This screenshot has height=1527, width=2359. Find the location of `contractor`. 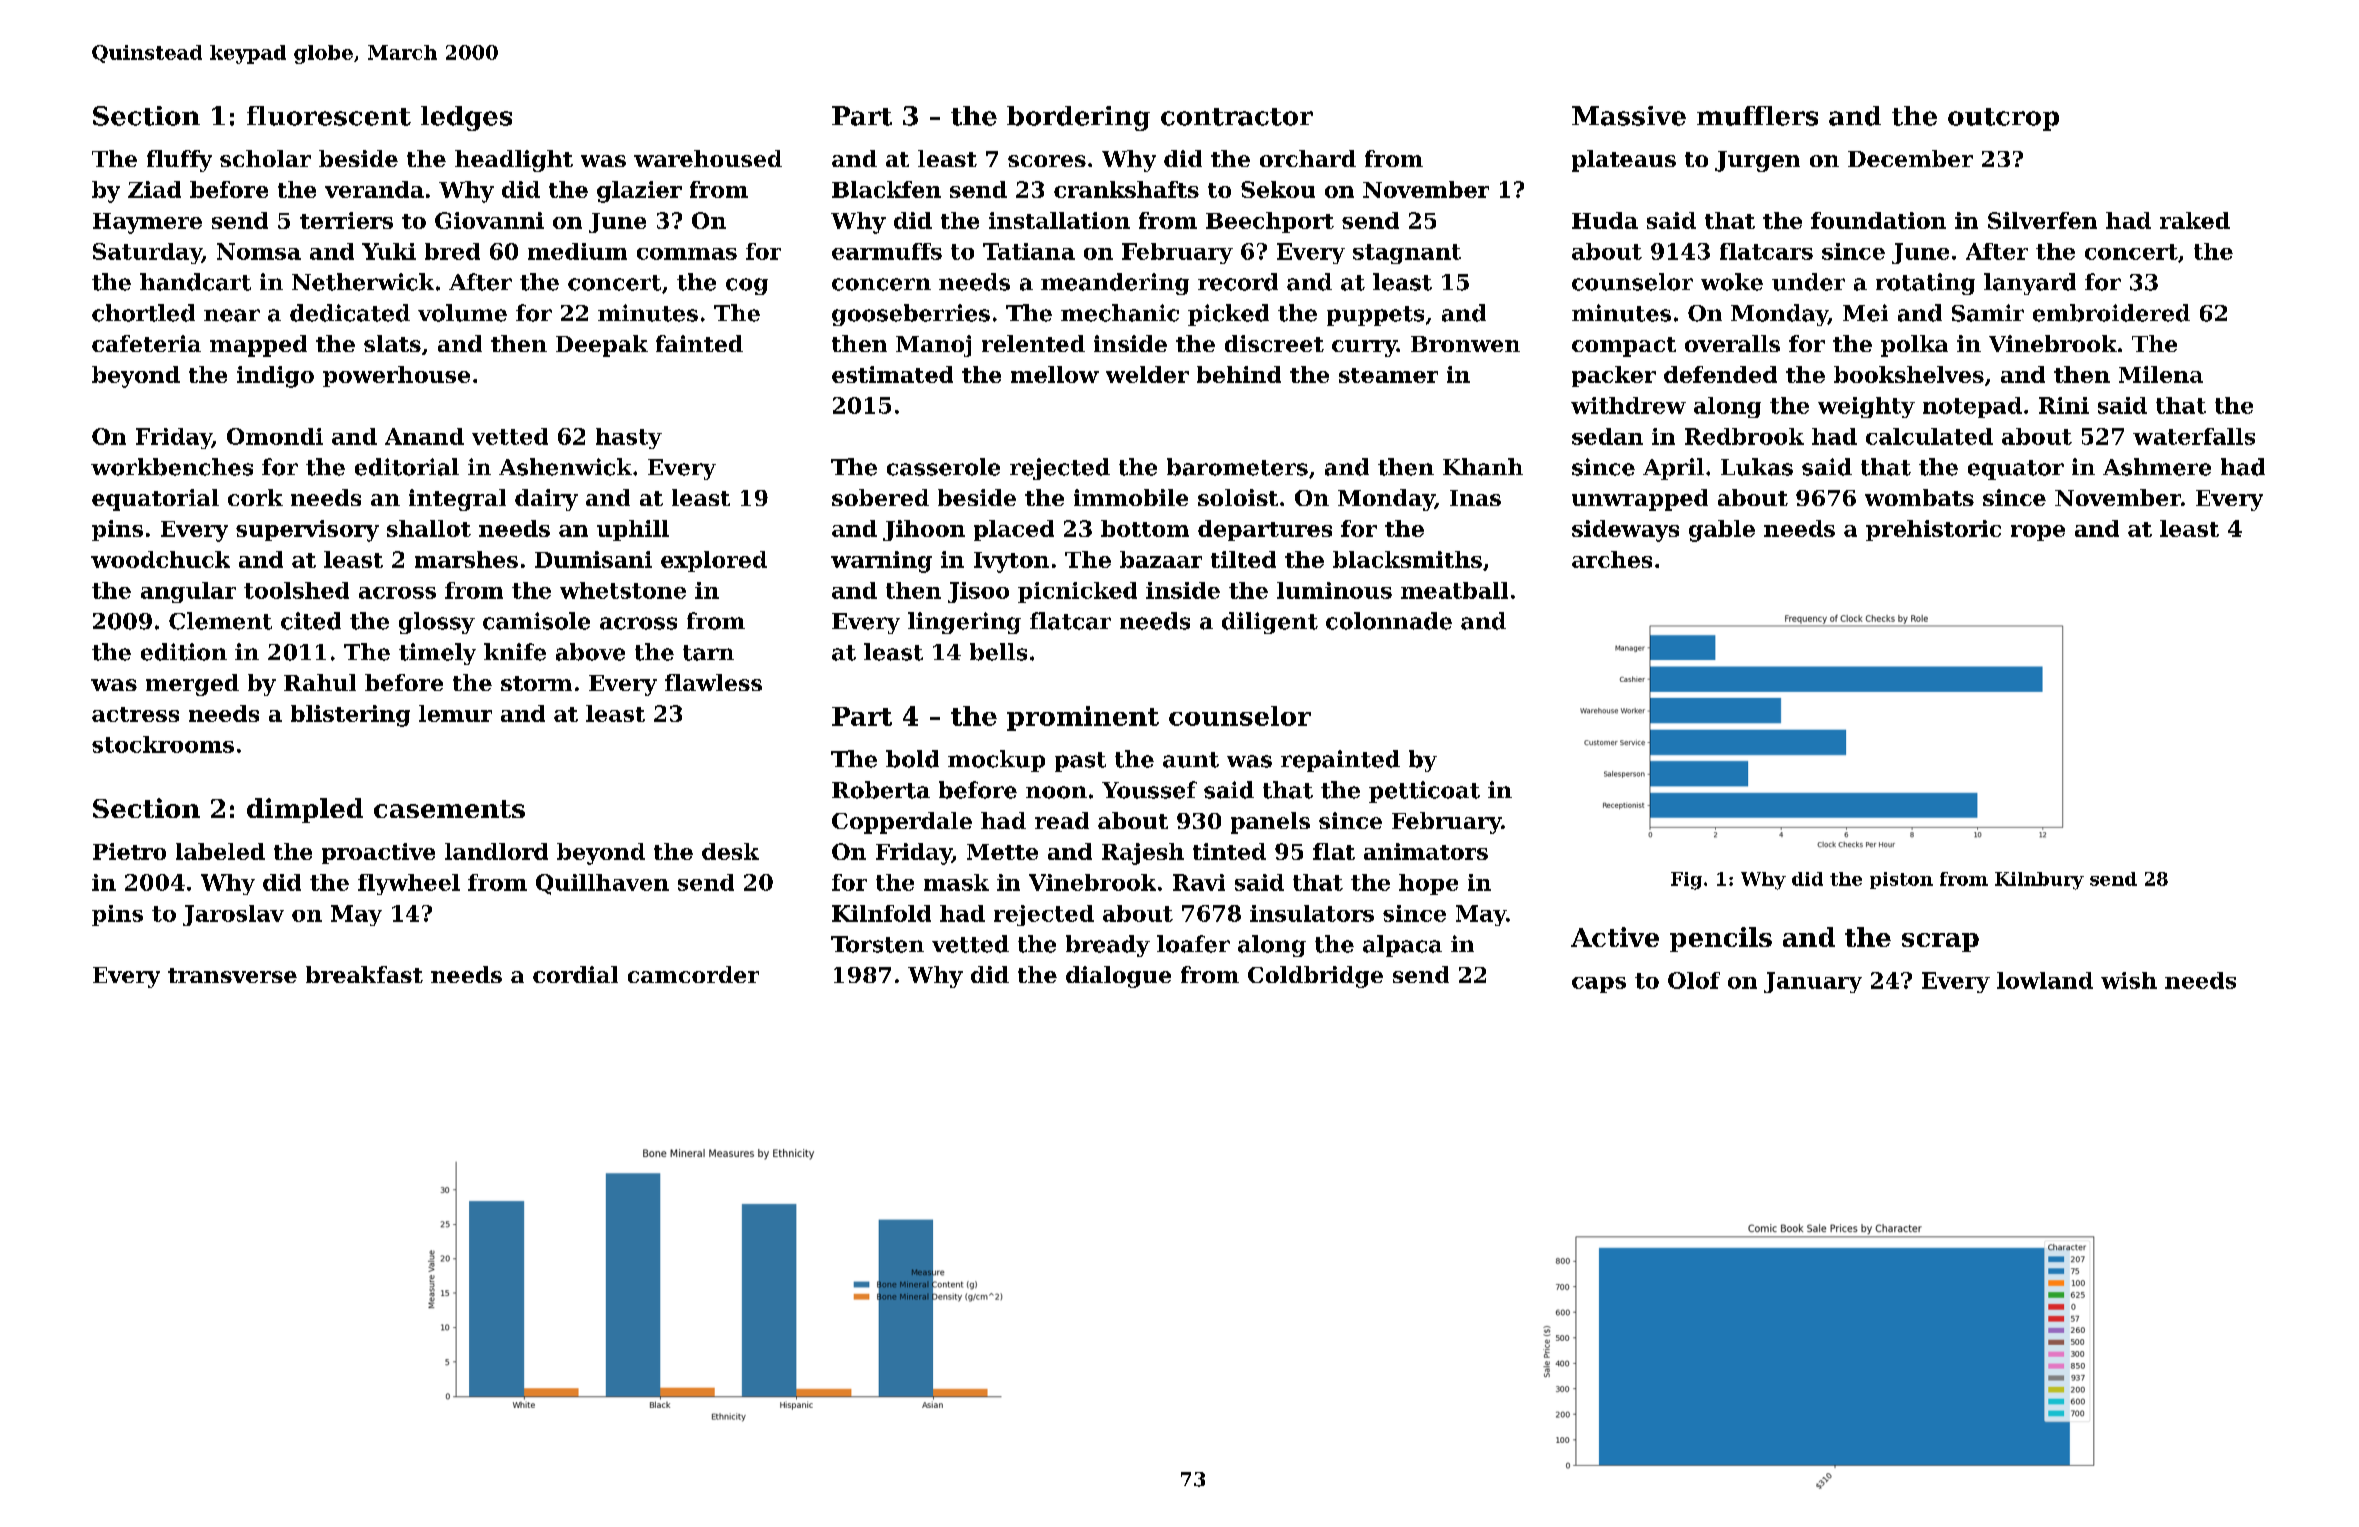

contractor is located at coordinates (1237, 117).
